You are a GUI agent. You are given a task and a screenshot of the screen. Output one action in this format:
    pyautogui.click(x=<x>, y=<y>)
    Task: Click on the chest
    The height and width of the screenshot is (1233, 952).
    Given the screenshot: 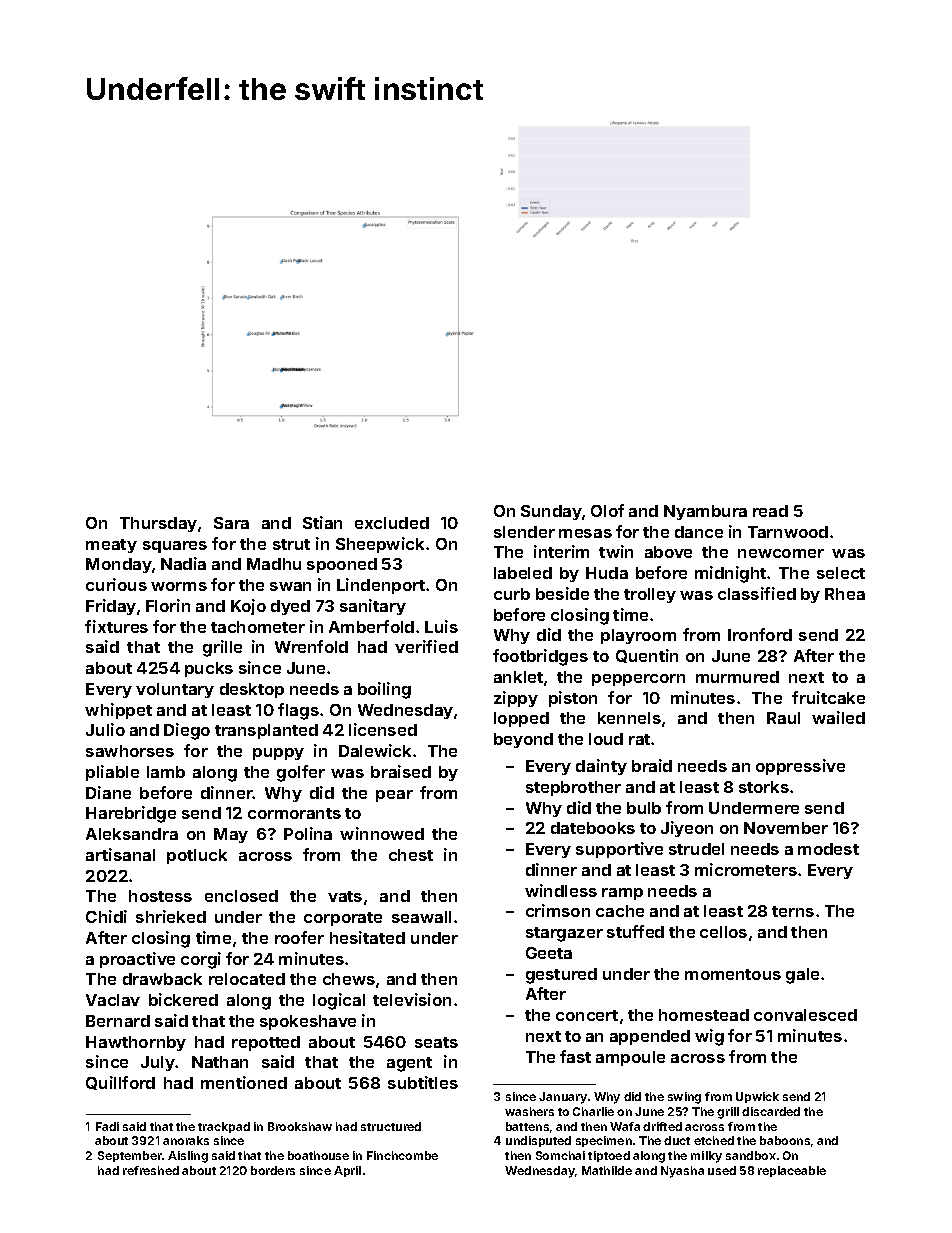 What is the action you would take?
    pyautogui.click(x=411, y=855)
